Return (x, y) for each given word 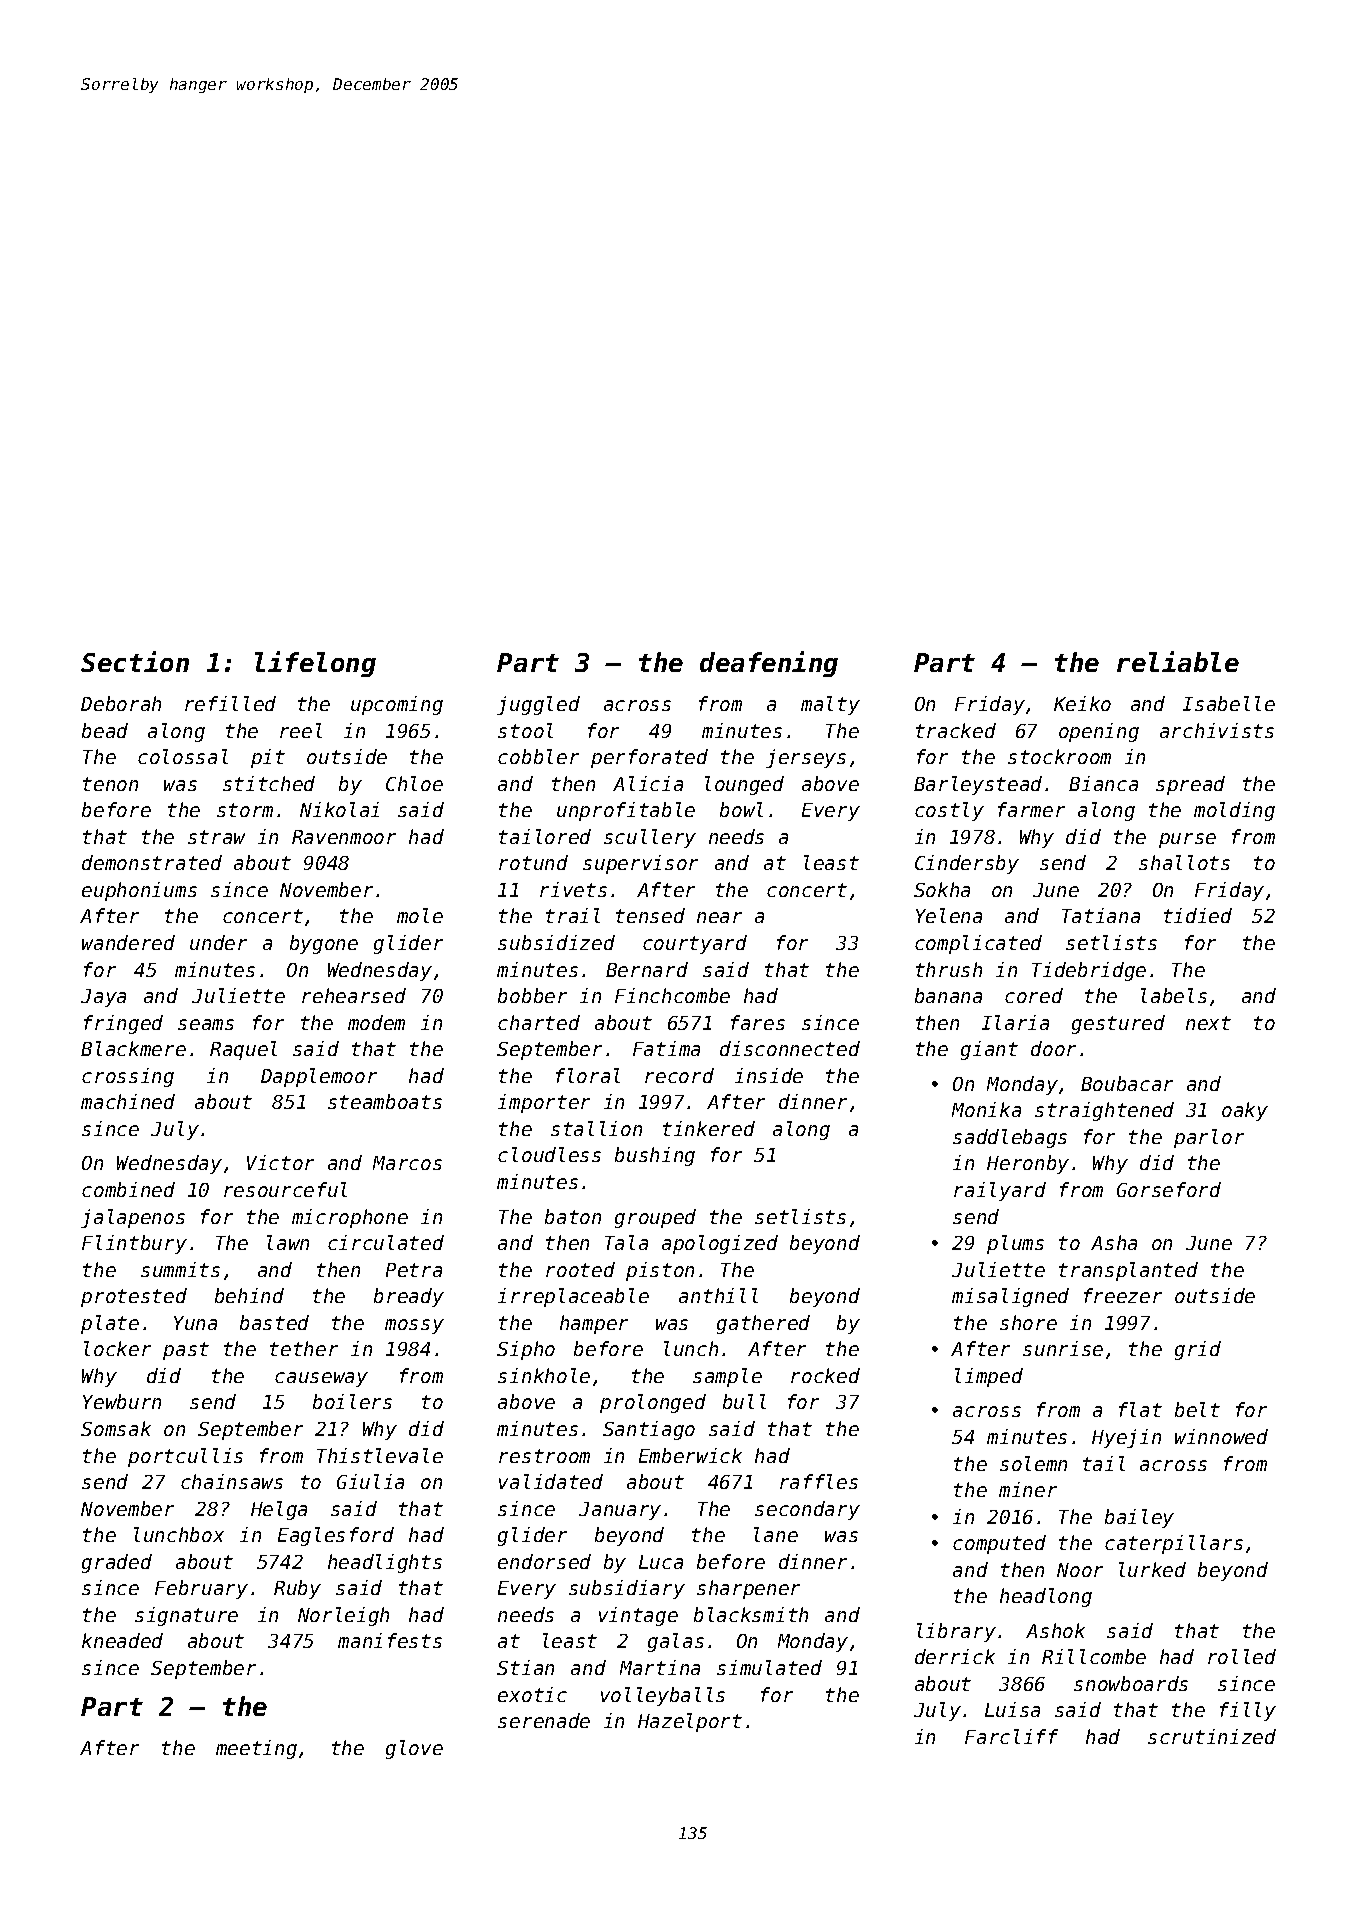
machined (128, 1101)
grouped (655, 1218)
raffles (819, 1481)
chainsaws (232, 1481)
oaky (1245, 1111)
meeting (256, 1749)
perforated (649, 758)
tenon (110, 784)
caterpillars (1174, 1544)
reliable (1178, 661)
